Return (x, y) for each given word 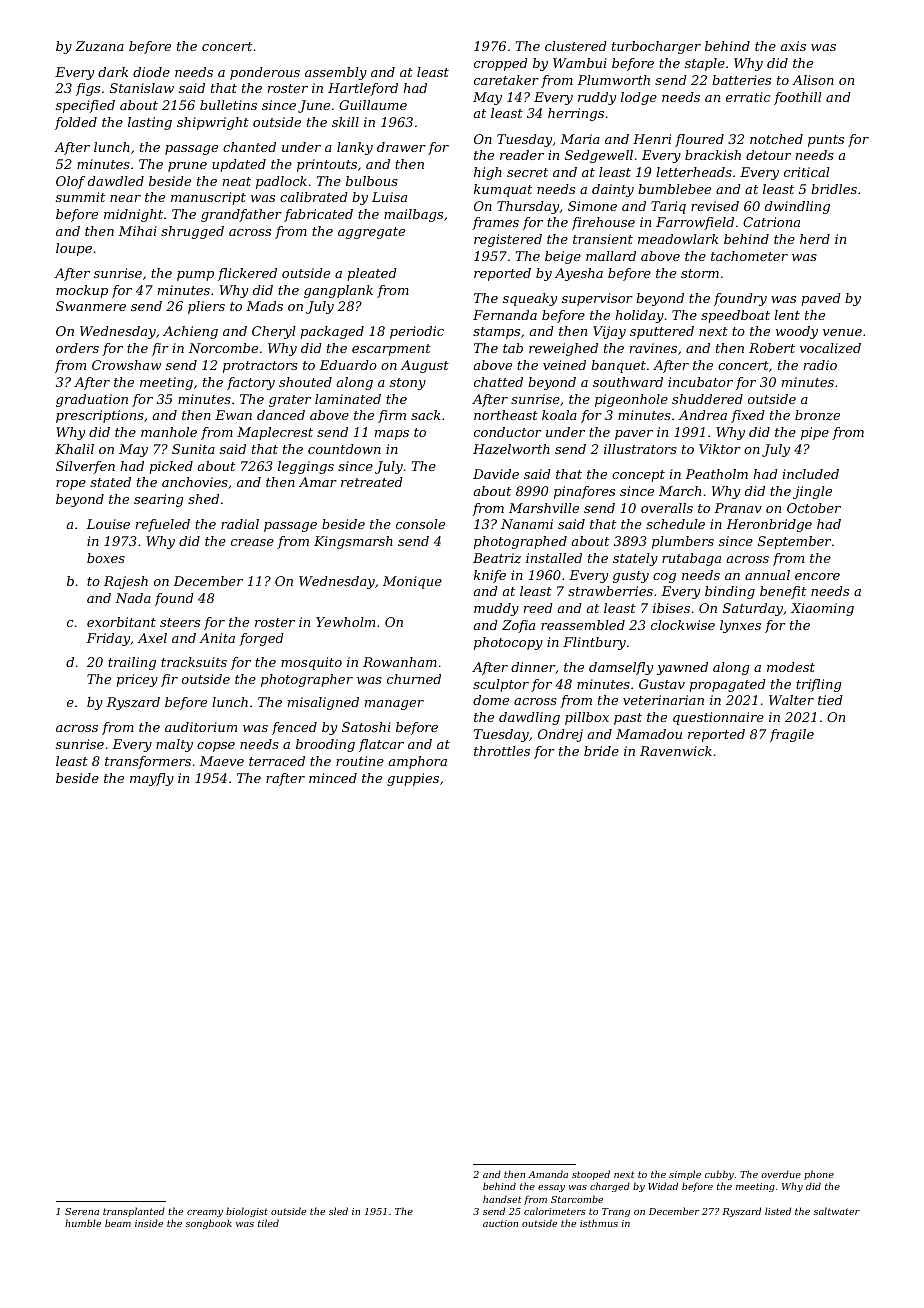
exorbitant (121, 622)
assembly (336, 73)
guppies (413, 779)
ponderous (265, 73)
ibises (671, 608)
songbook (208, 1224)
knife (490, 576)
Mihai (137, 231)
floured (699, 140)
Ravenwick (676, 751)
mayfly (152, 779)
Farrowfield (695, 223)
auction (500, 1223)
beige (563, 257)
